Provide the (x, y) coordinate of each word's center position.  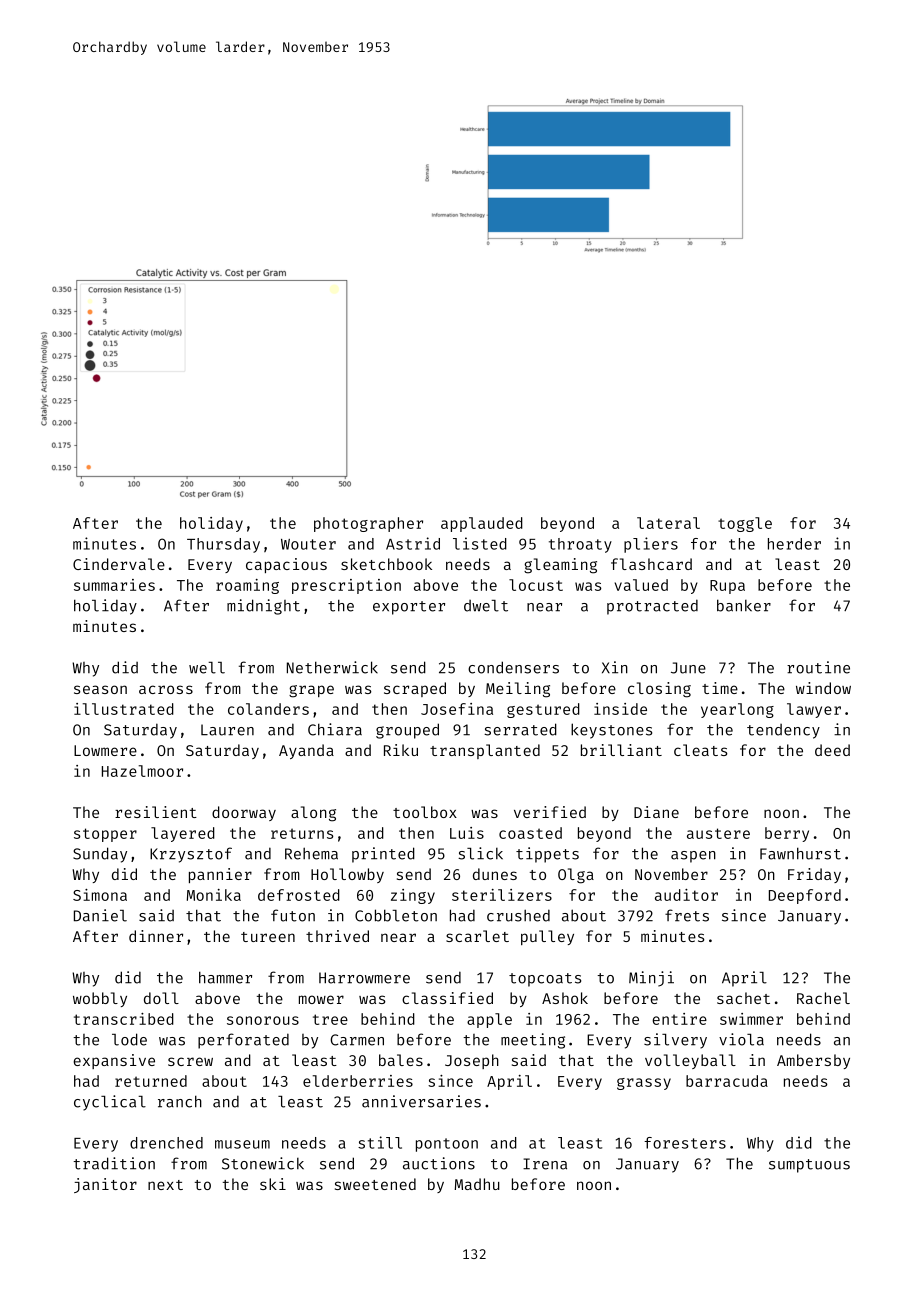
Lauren (227, 730)
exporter (409, 608)
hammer (225, 977)
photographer (368, 524)
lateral (668, 523)
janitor (105, 1185)
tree (330, 1019)
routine (818, 667)
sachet (743, 998)
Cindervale (119, 564)
